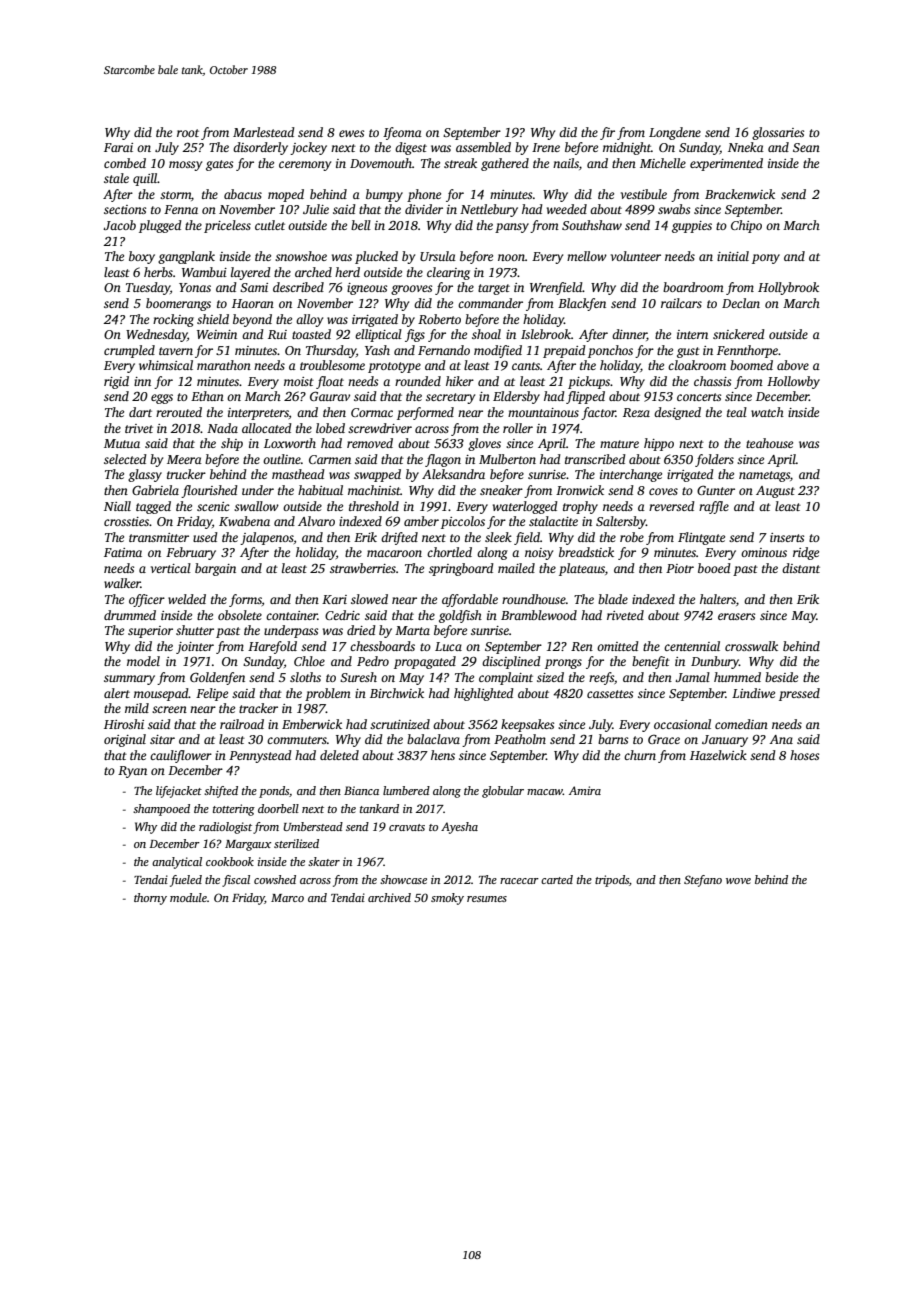  What do you see at coordinates (764, 552) in the page?
I see `ominous` at bounding box center [764, 552].
